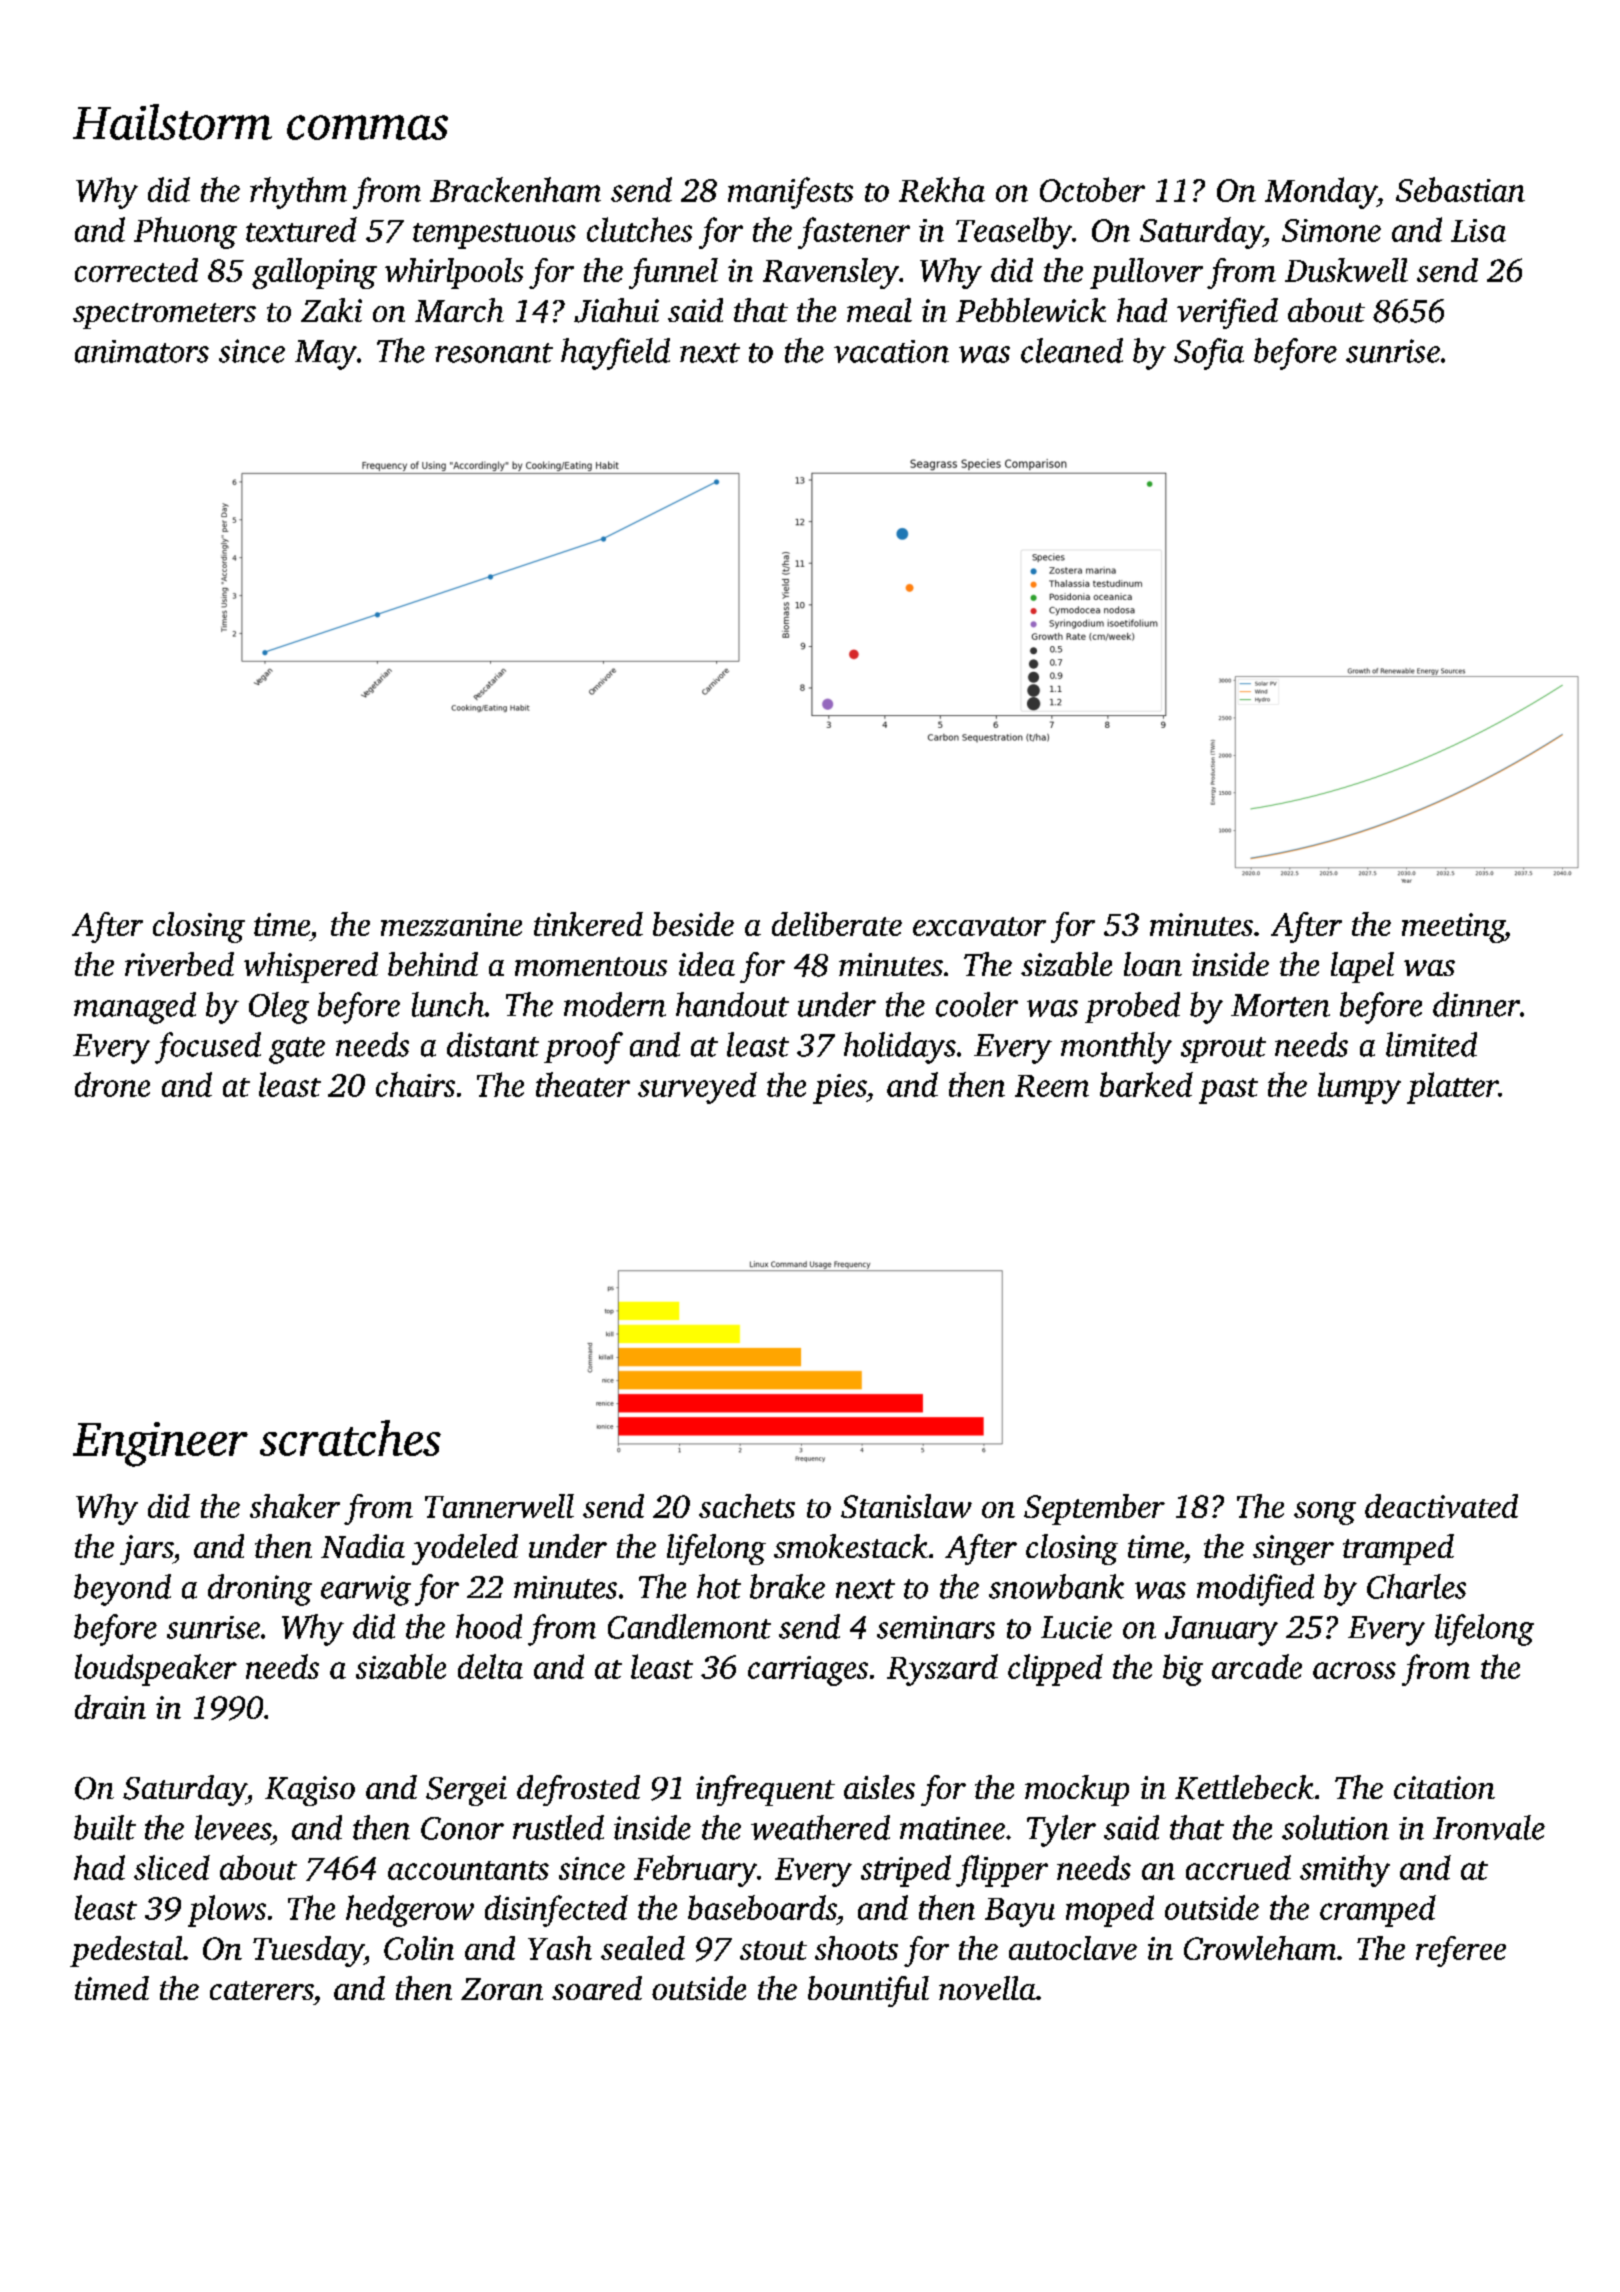  I want to click on Sebastian, so click(1460, 189).
